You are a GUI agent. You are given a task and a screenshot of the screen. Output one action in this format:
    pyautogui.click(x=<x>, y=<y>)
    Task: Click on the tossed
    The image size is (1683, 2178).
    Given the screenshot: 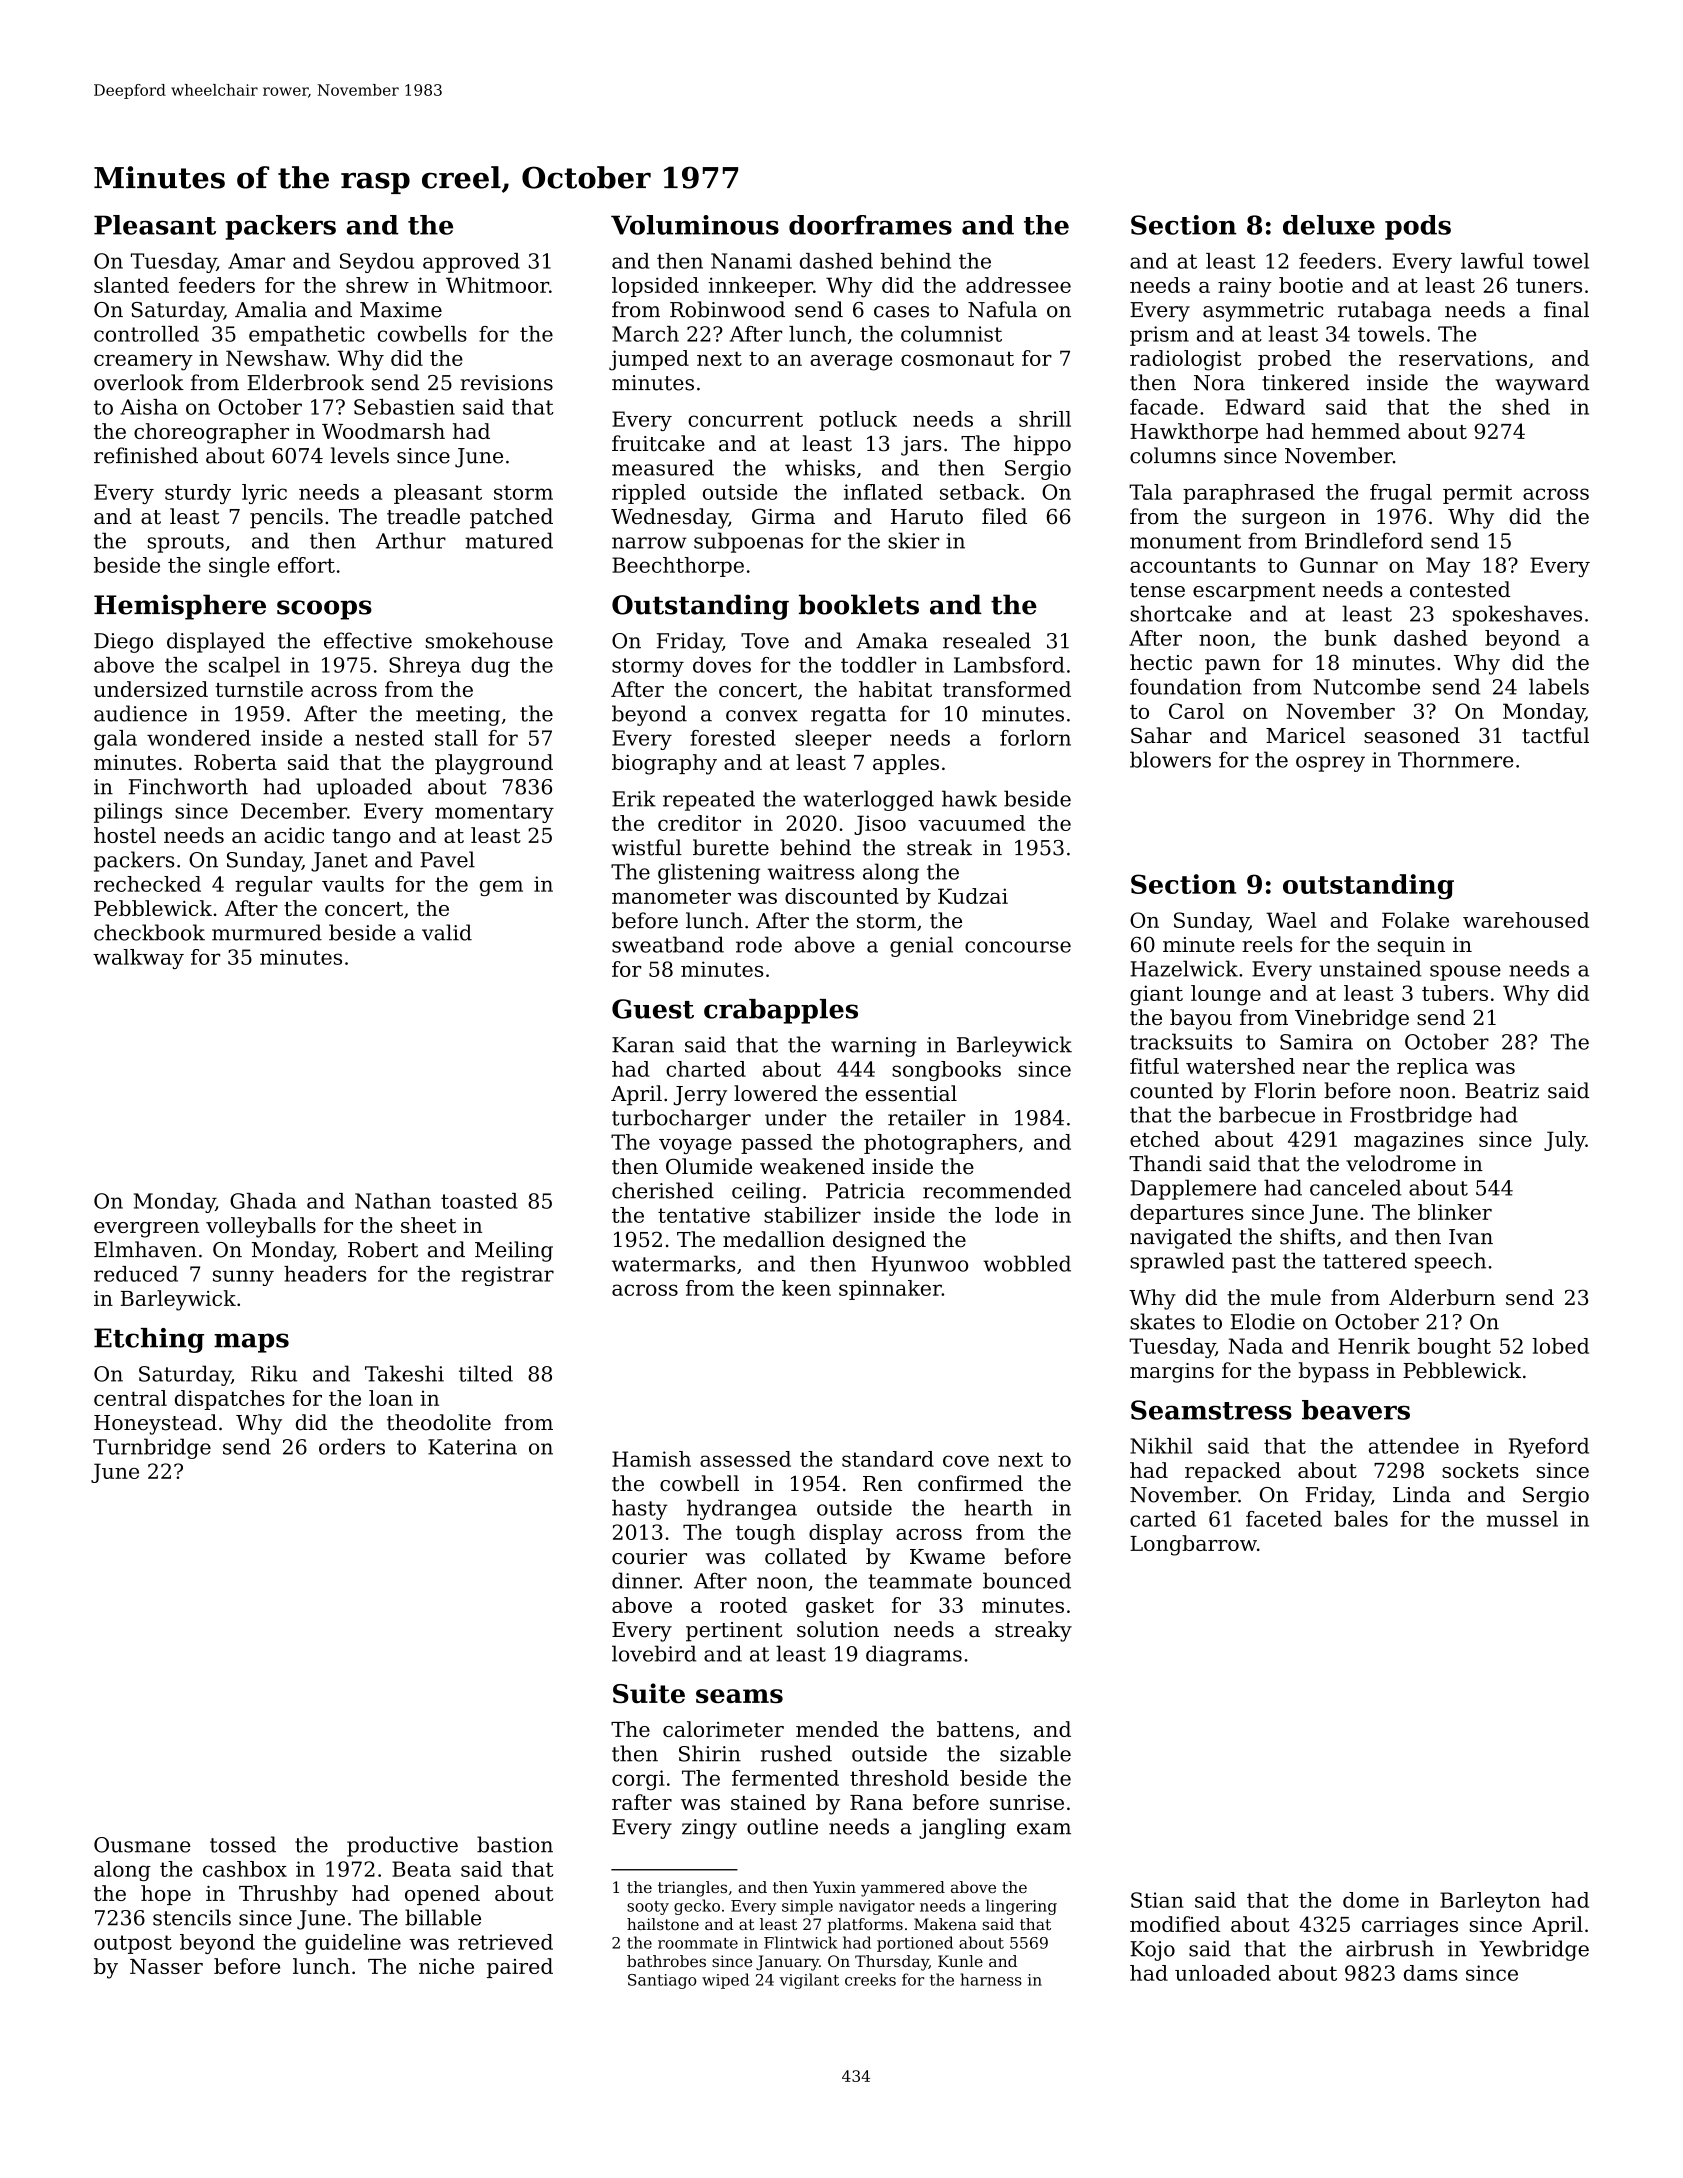 What is the action you would take?
    pyautogui.click(x=243, y=1844)
